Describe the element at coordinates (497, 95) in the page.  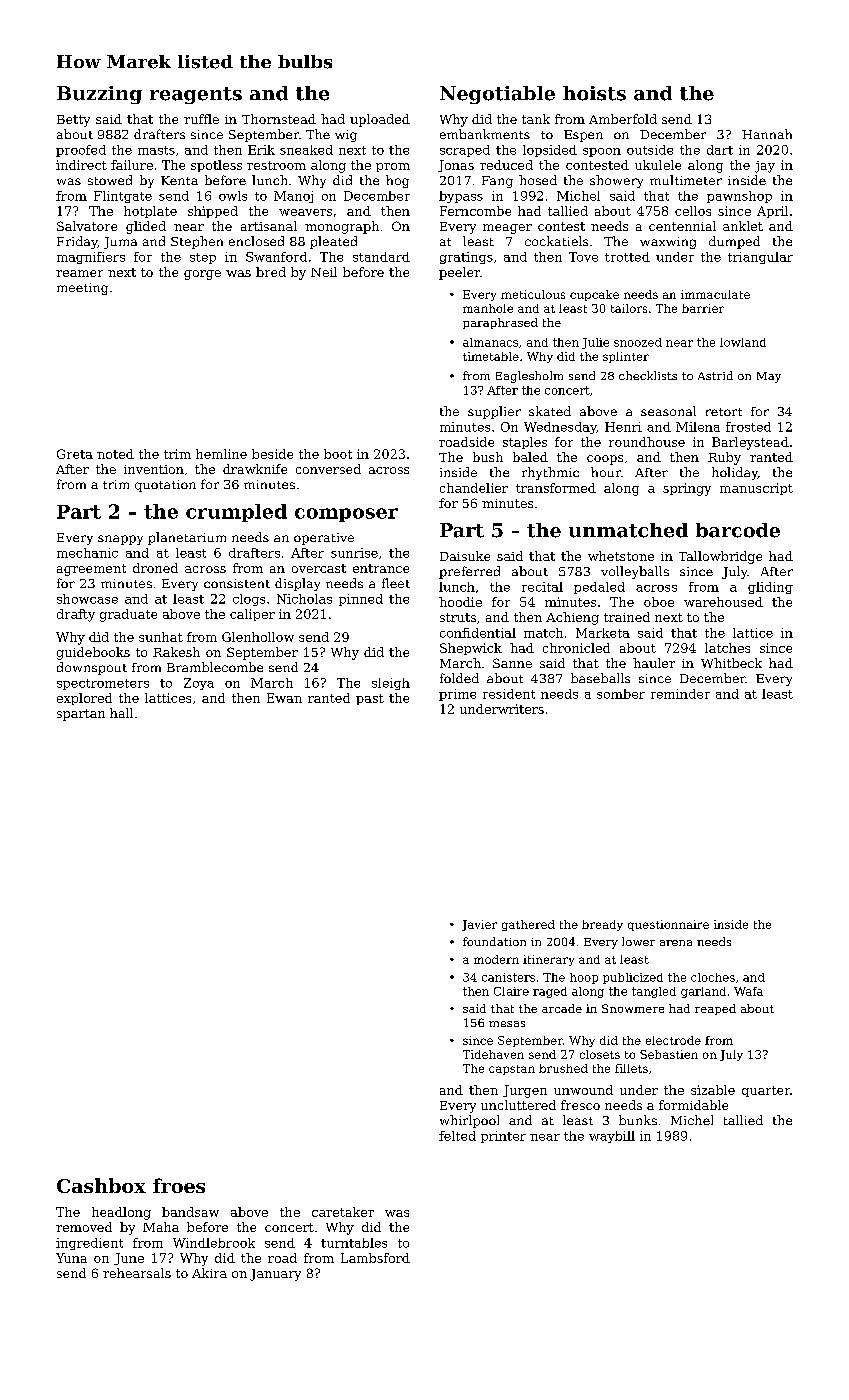
I see `Negotiable` at that location.
